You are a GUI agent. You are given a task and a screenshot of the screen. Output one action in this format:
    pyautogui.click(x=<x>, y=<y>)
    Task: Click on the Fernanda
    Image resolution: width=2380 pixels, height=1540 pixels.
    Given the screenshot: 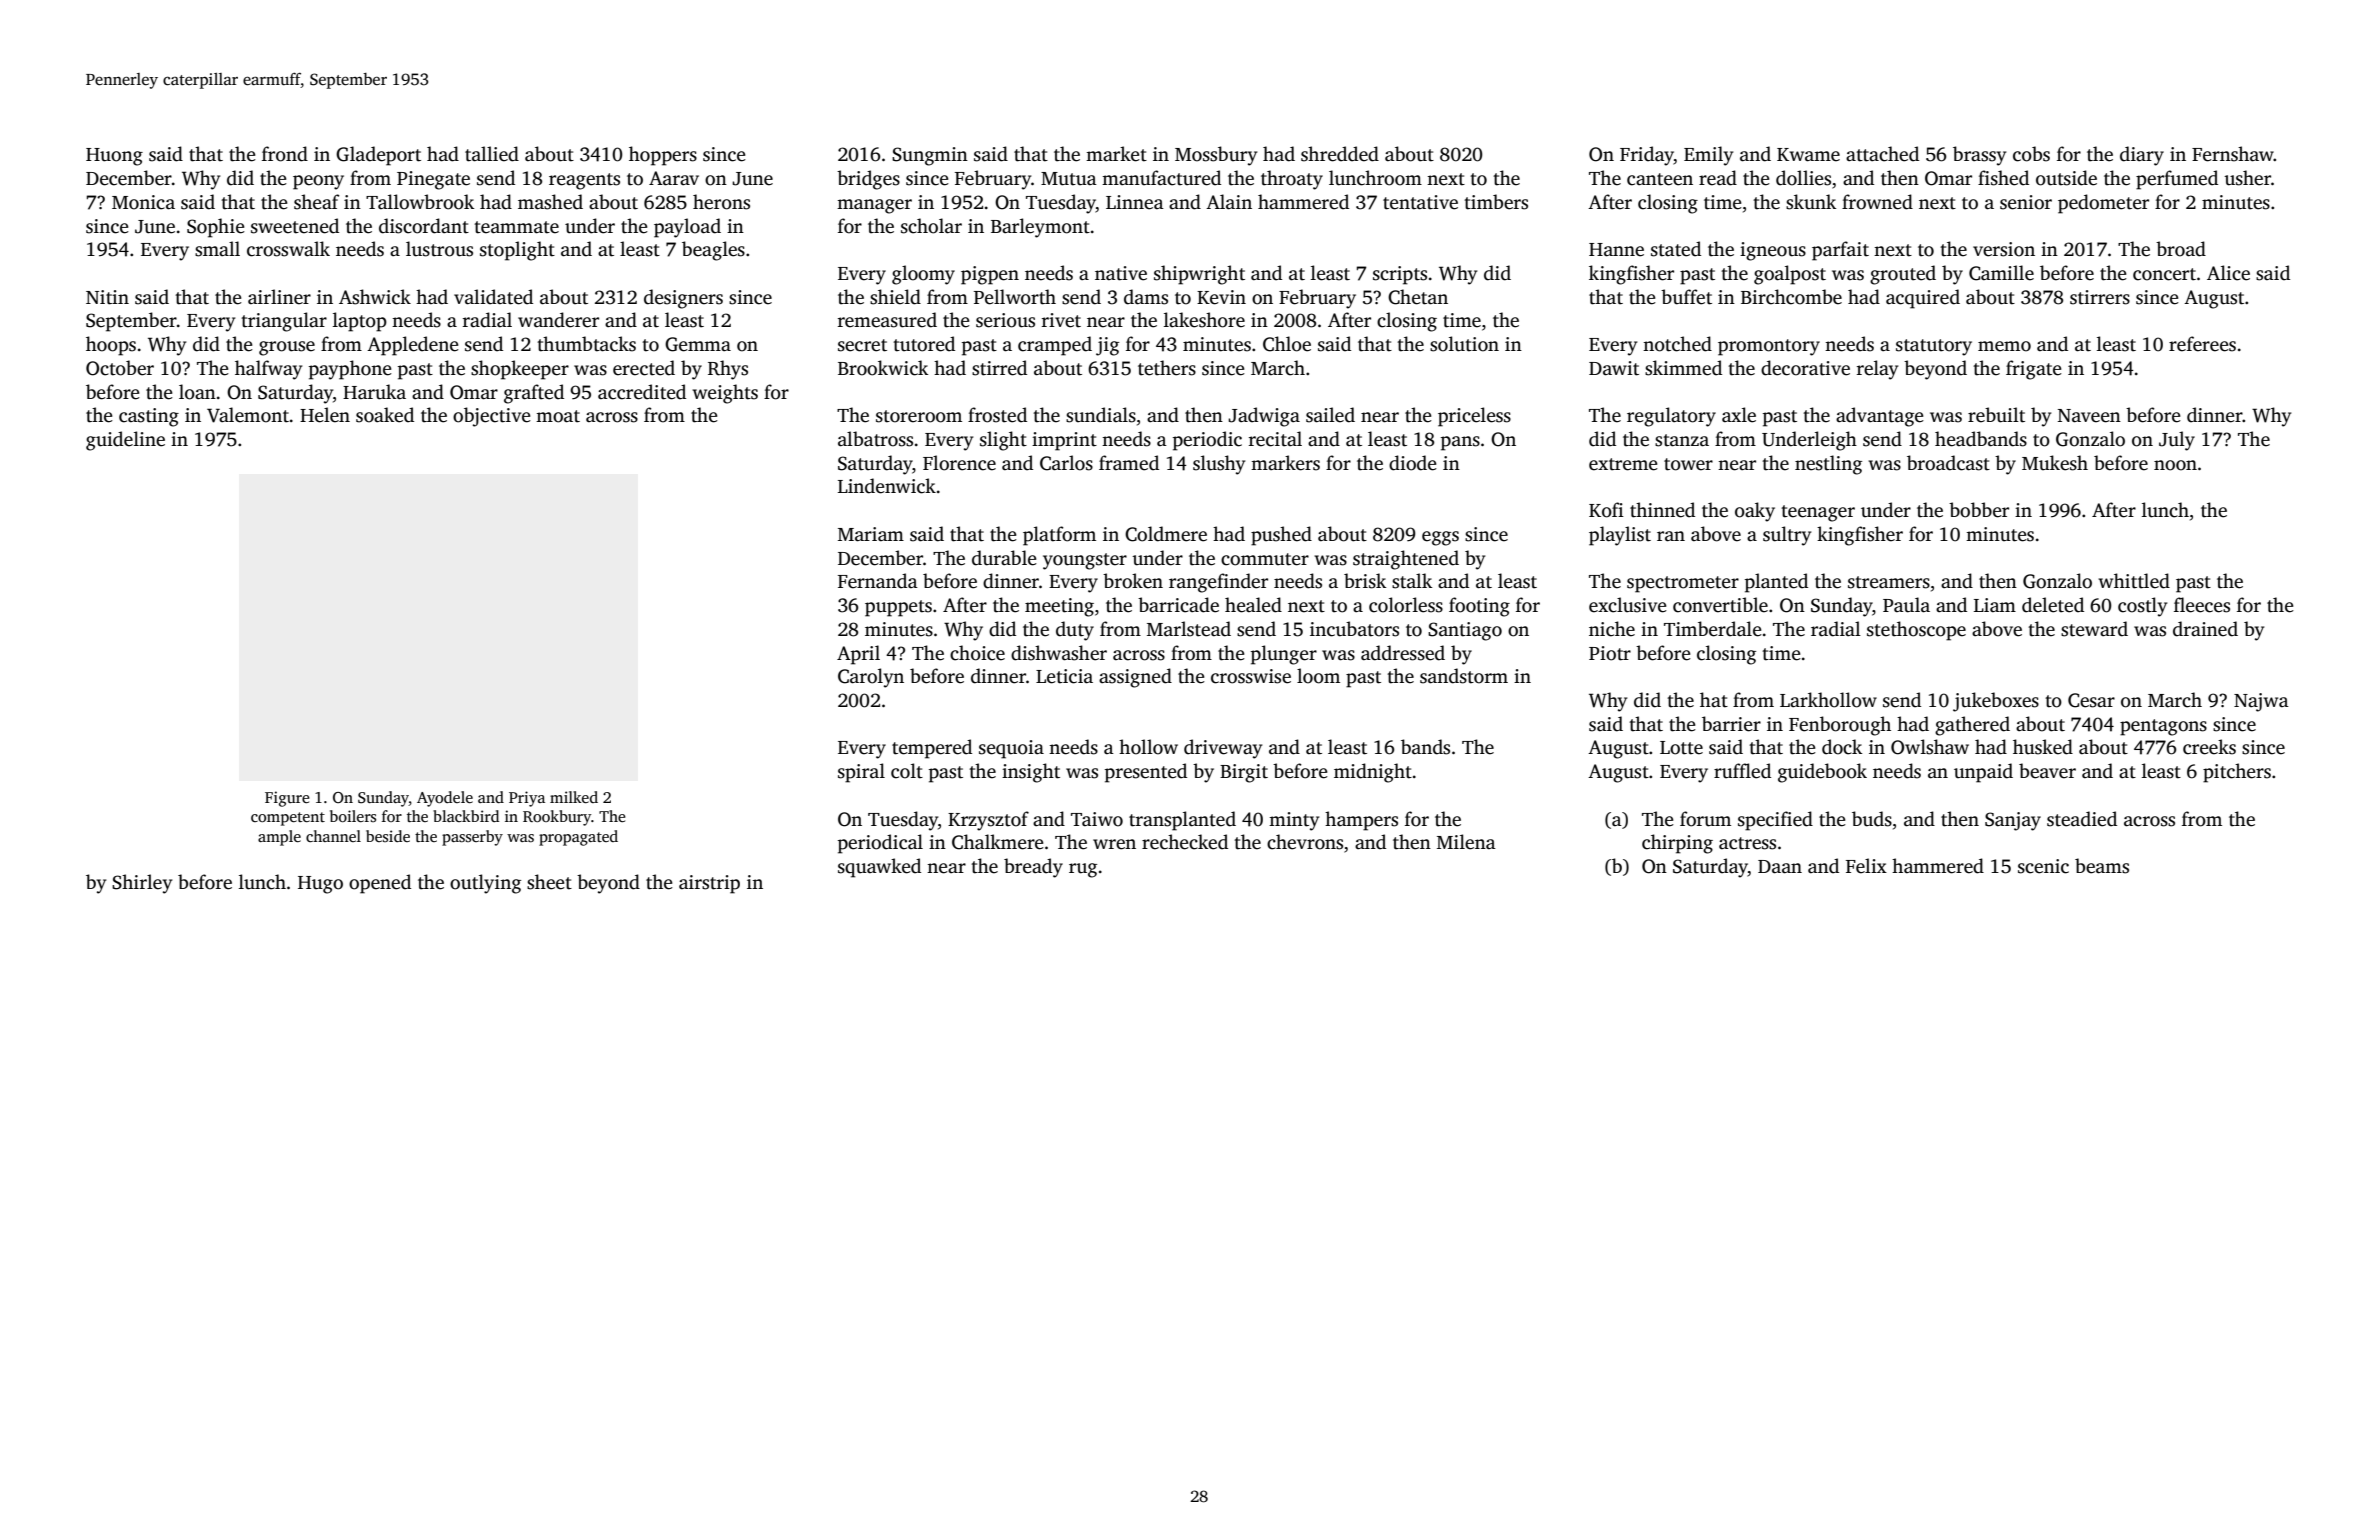 What is the action you would take?
    pyautogui.click(x=878, y=581)
